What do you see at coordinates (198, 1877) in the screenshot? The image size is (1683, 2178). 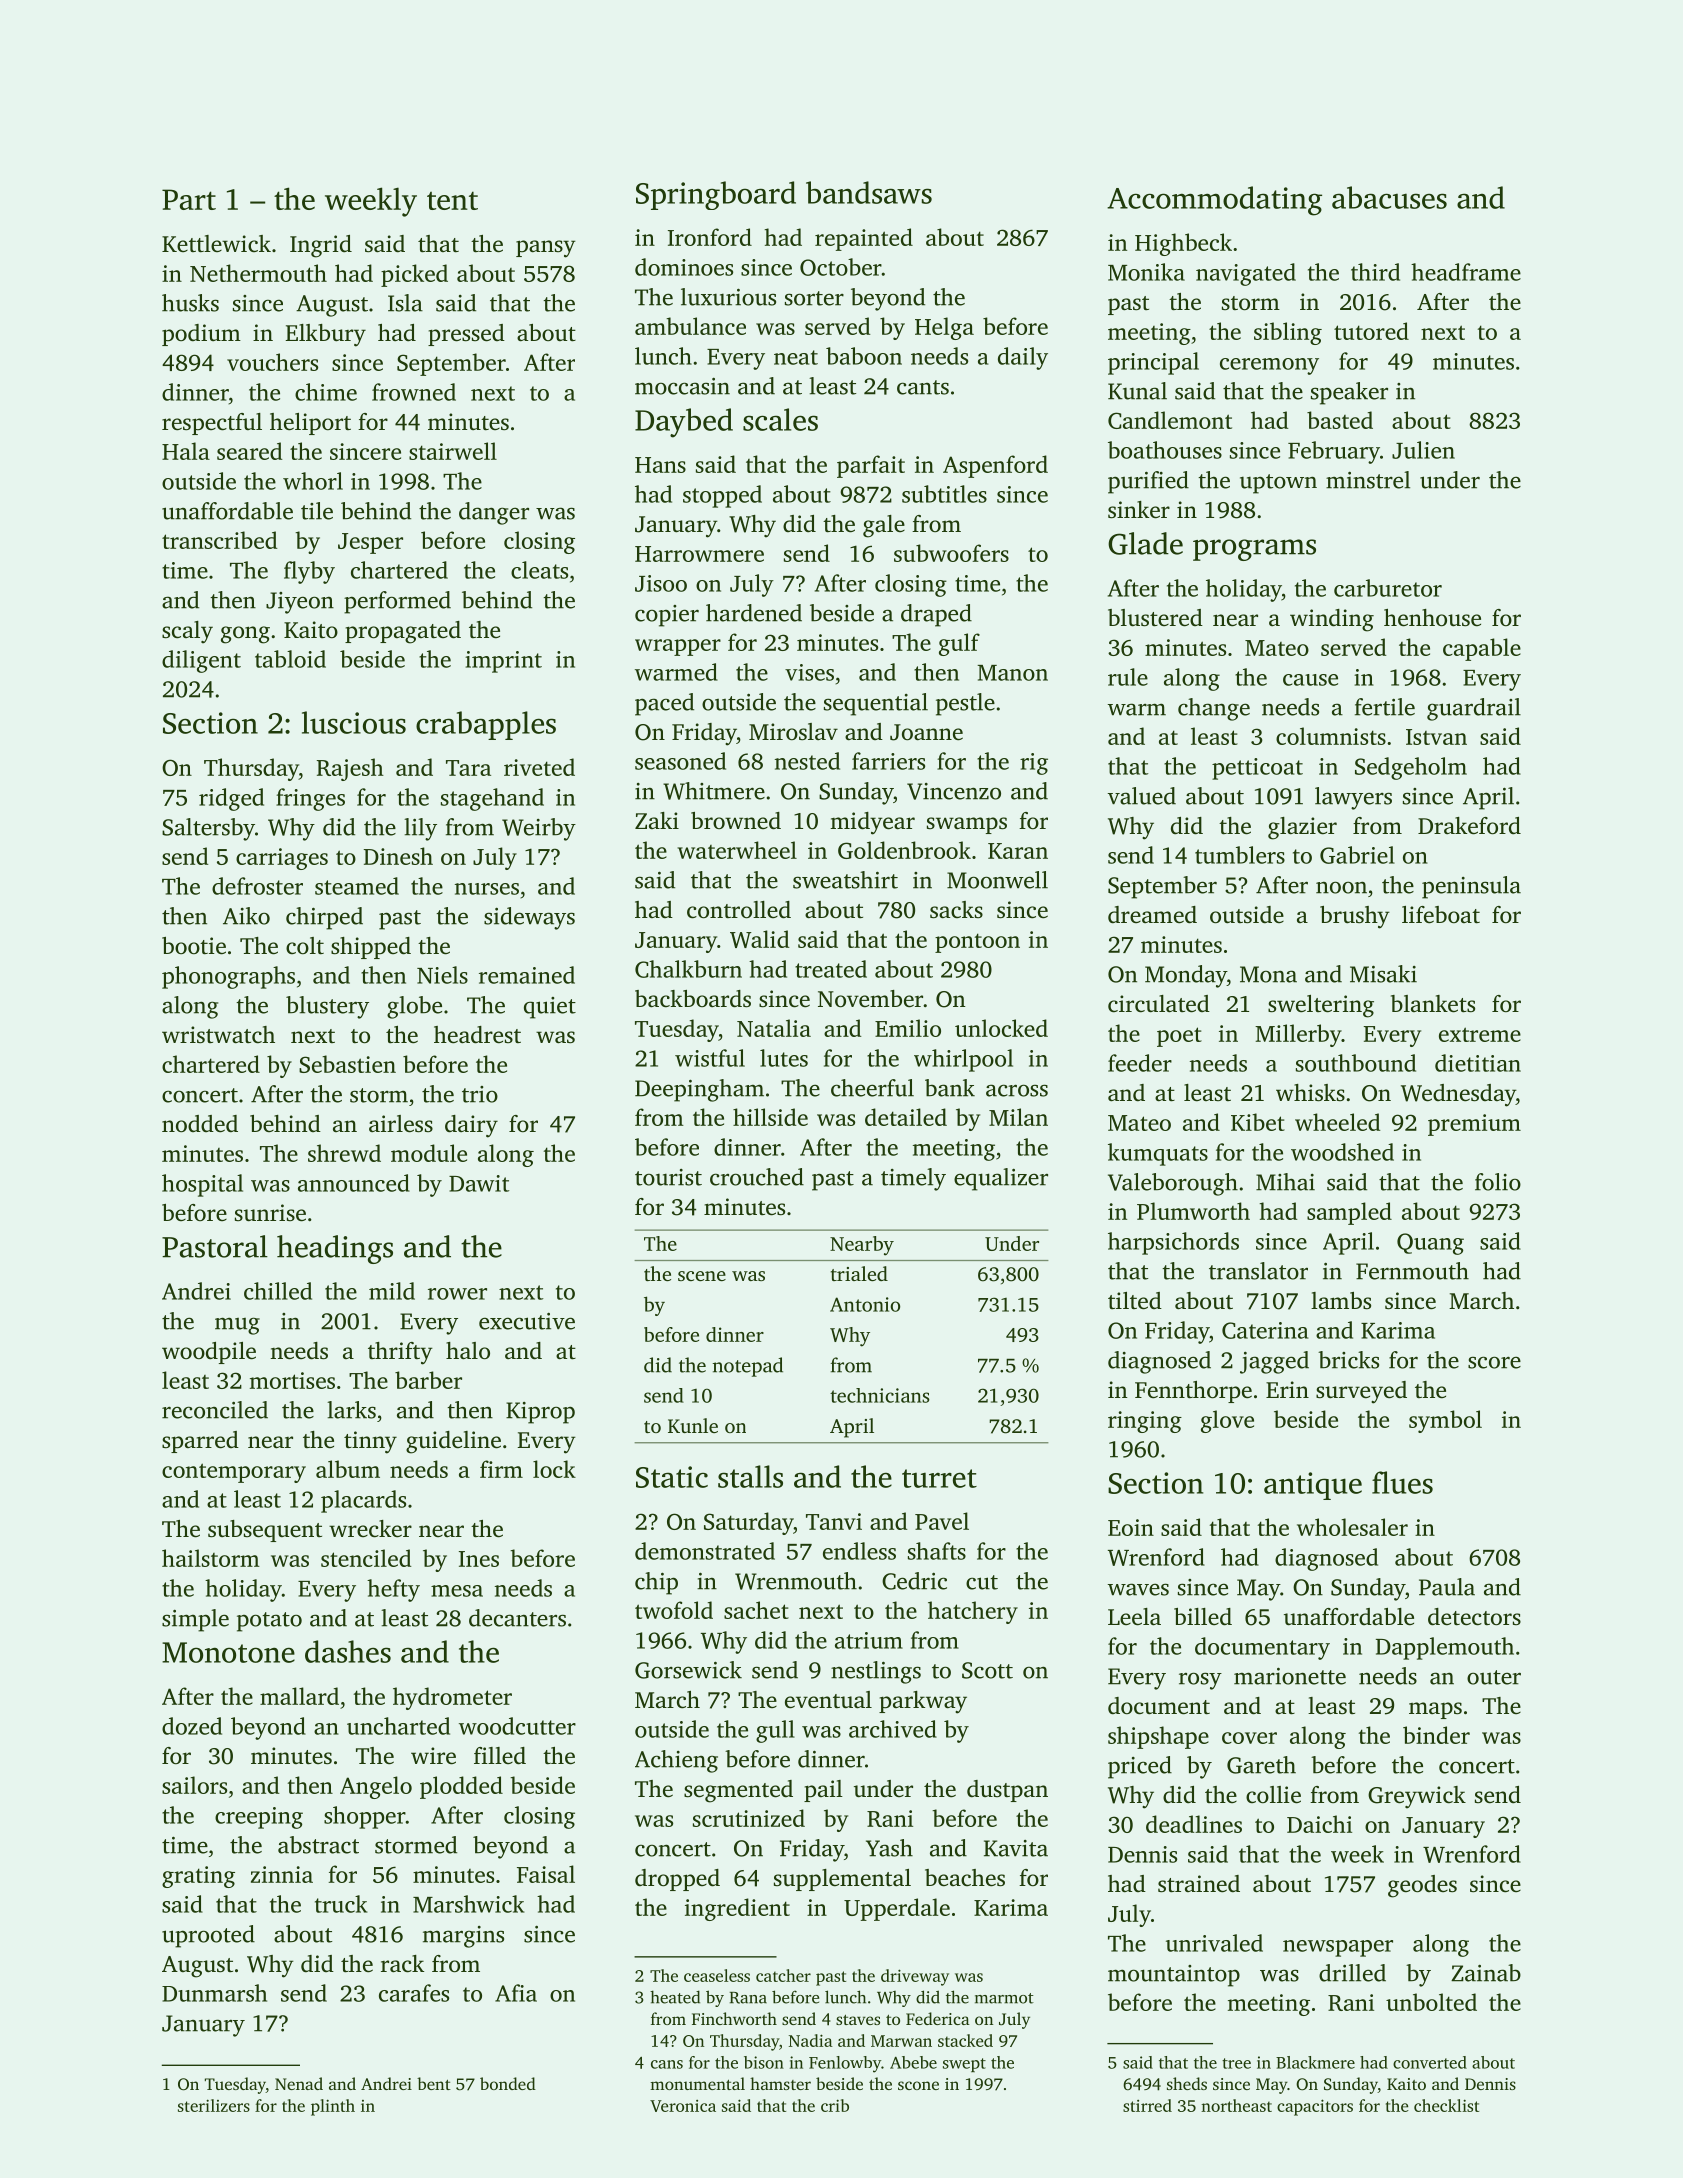 I see `grating` at bounding box center [198, 1877].
